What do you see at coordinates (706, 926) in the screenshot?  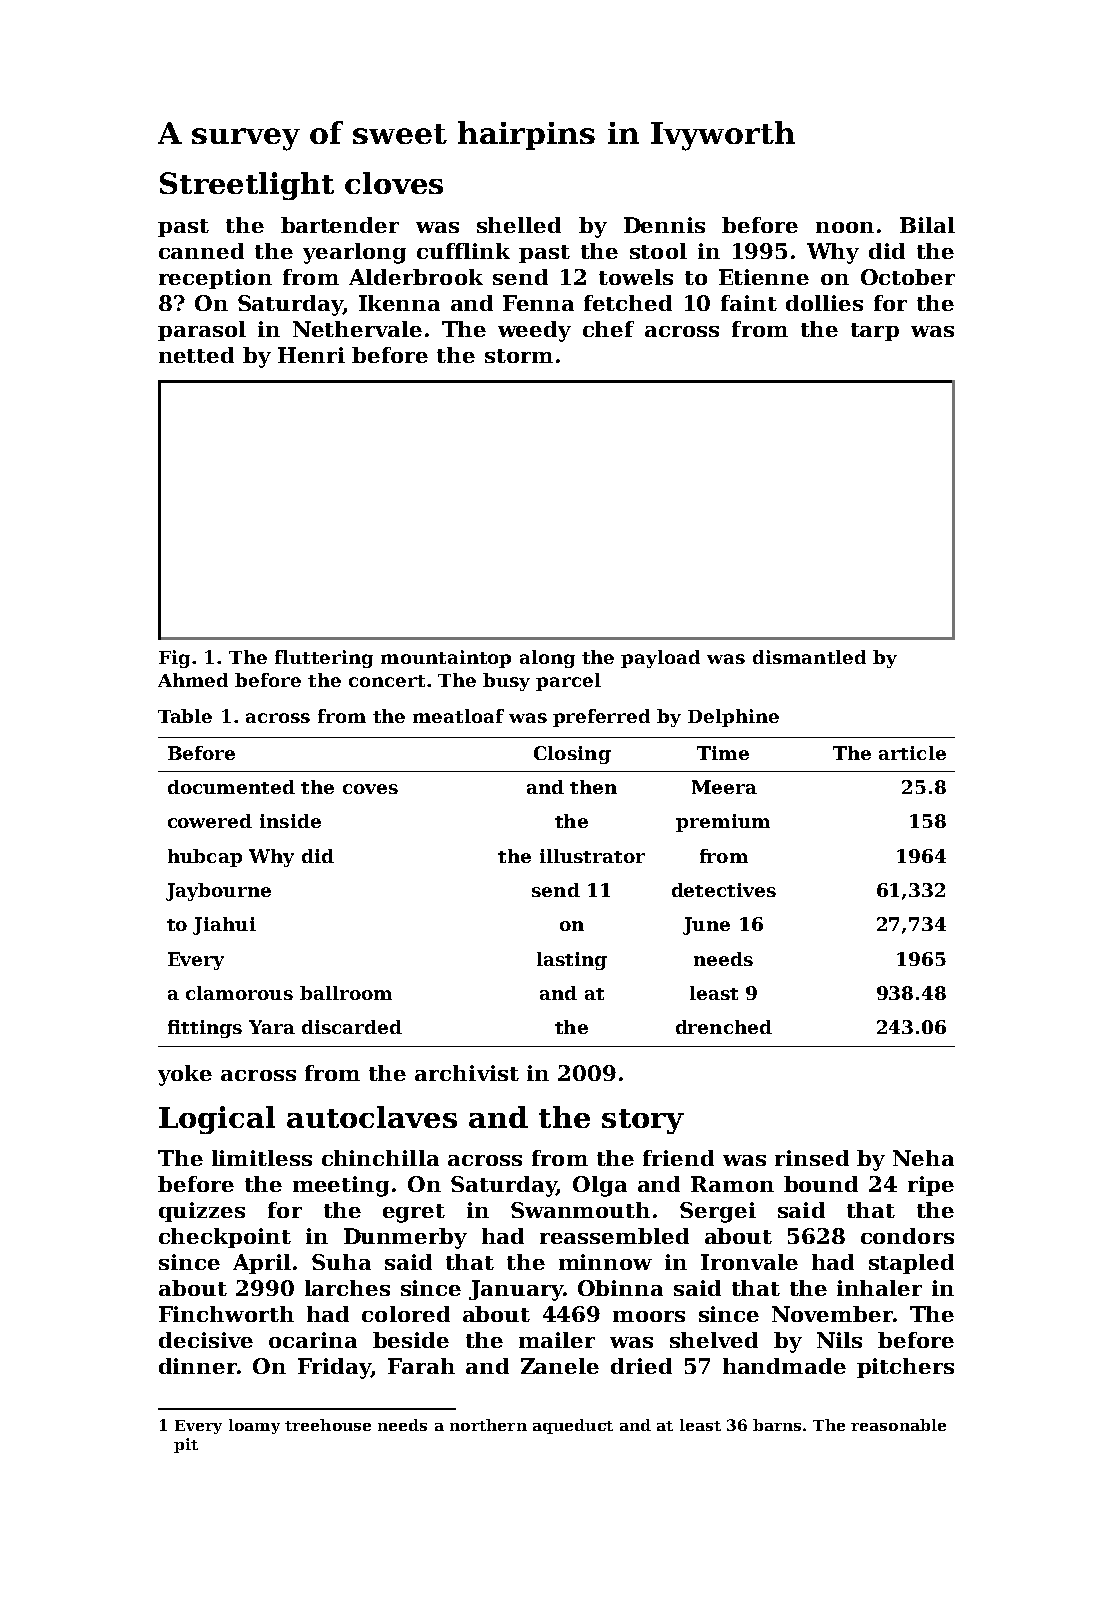 I see `June` at bounding box center [706, 926].
